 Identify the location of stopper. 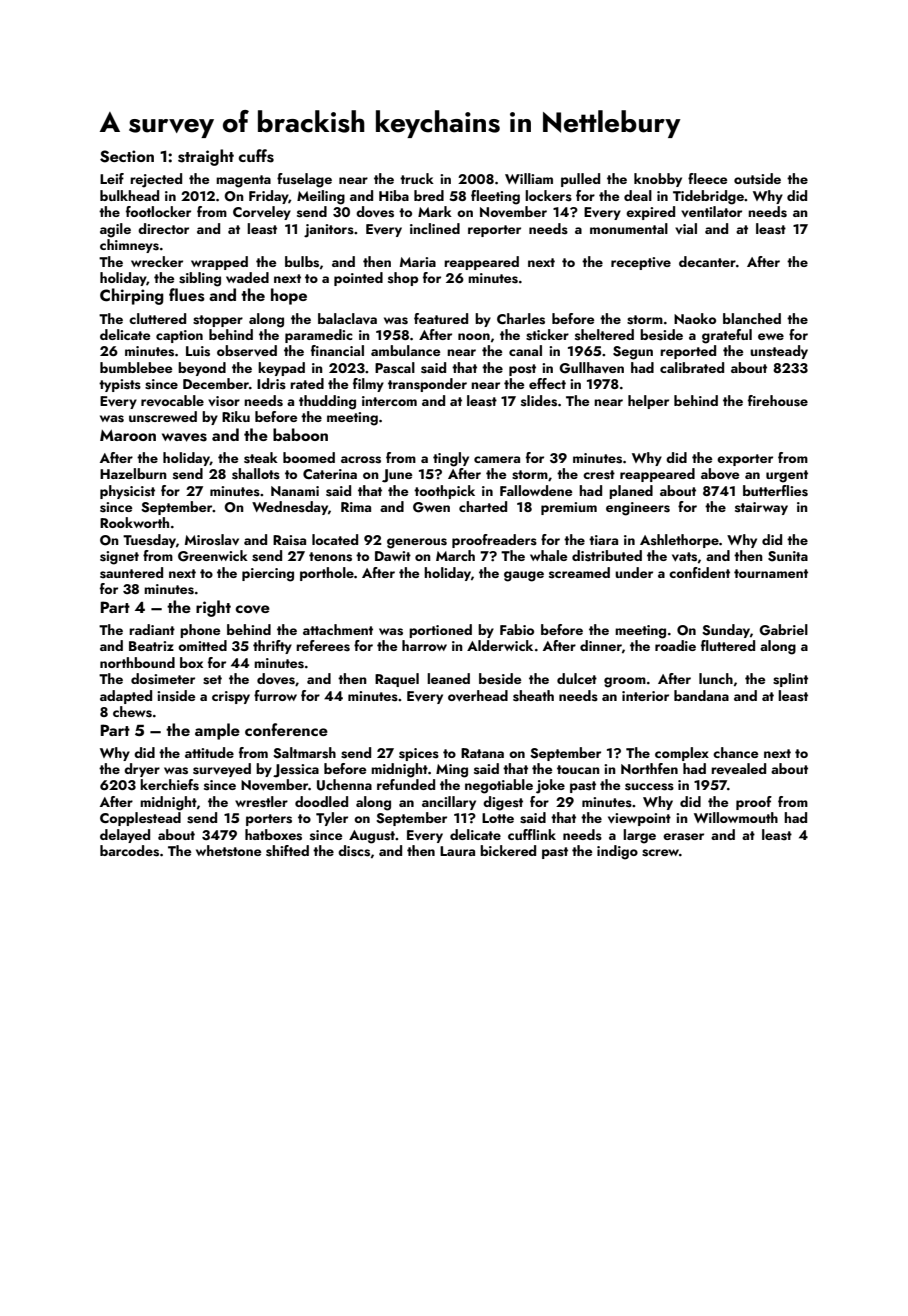
(218, 321).
